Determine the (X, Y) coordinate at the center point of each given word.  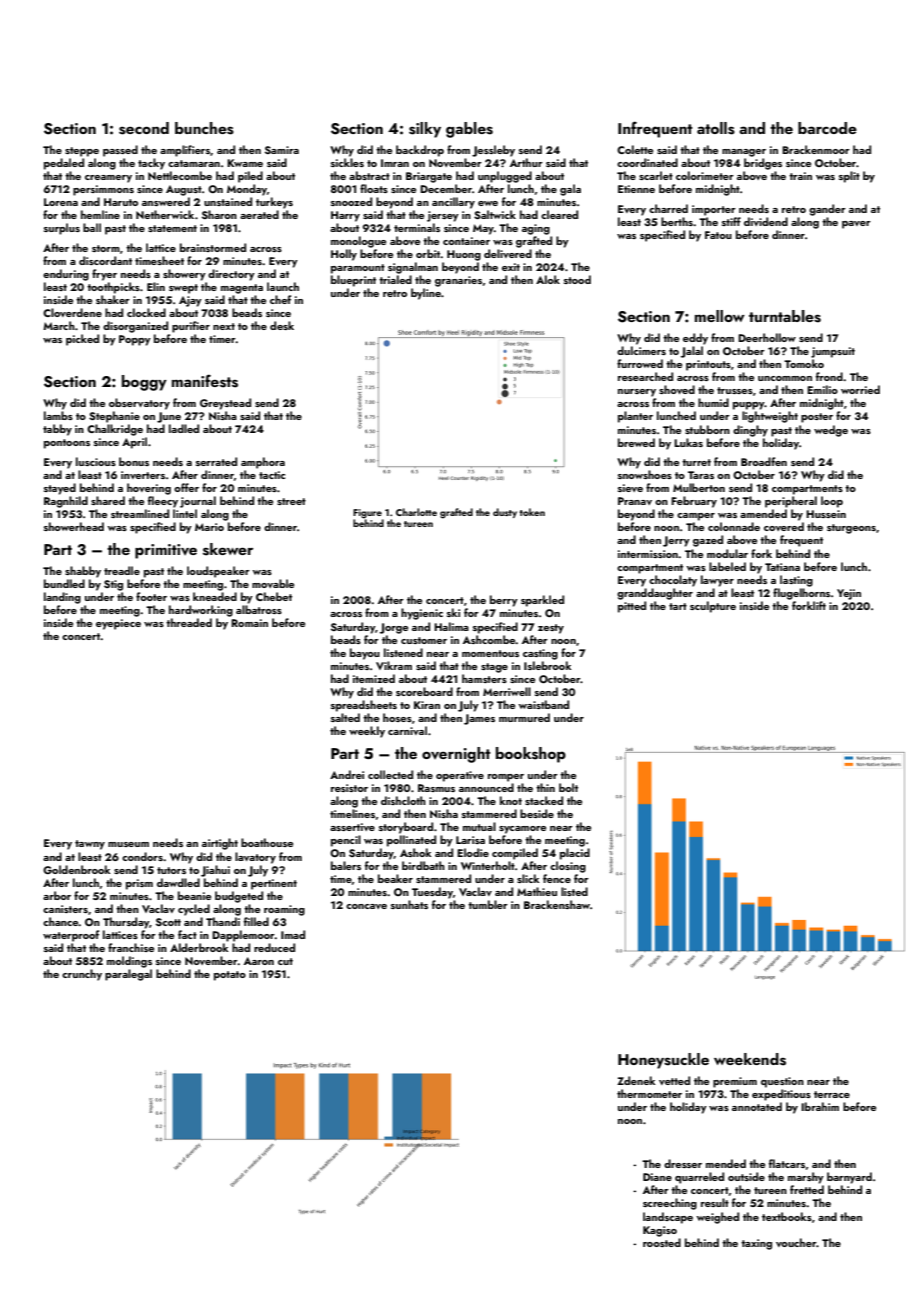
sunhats (409, 904)
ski (453, 612)
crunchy (82, 975)
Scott (168, 922)
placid (575, 854)
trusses (735, 390)
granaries (458, 281)
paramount (358, 269)
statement (172, 228)
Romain (249, 623)
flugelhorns (801, 594)
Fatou (718, 235)
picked (82, 340)
